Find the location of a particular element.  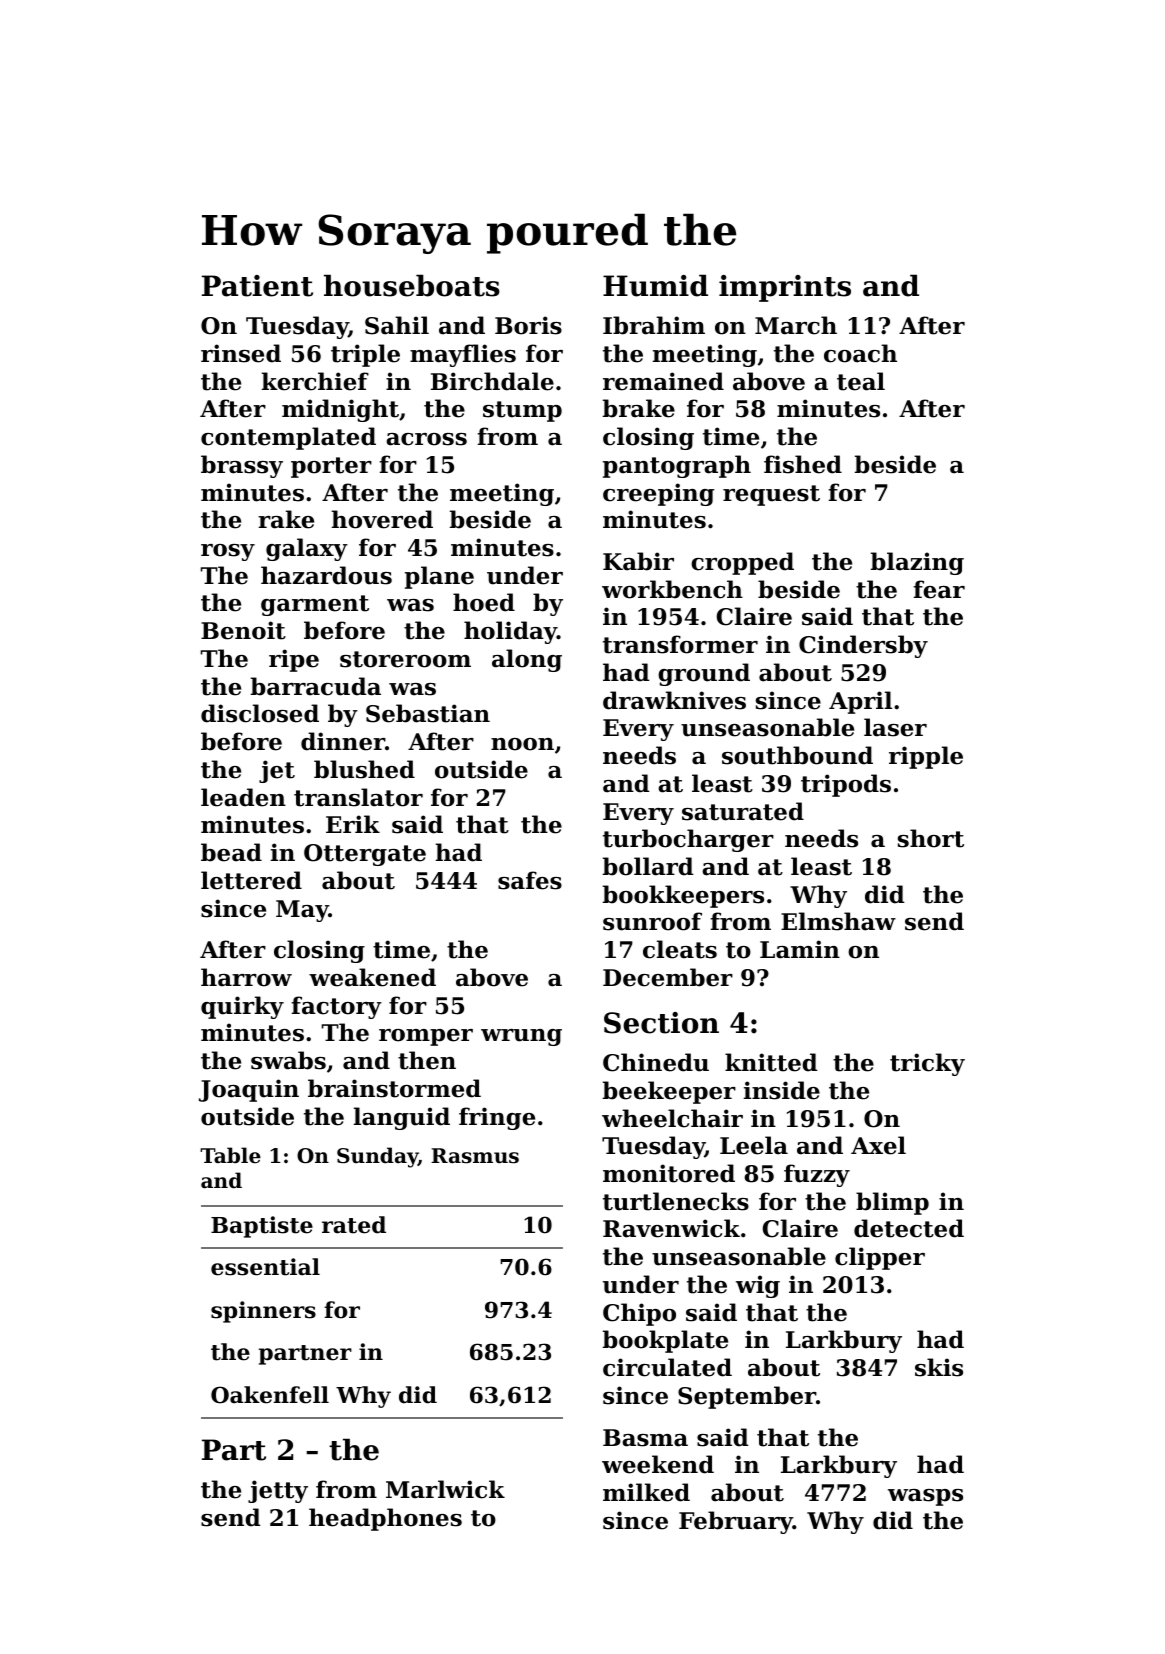

February is located at coordinates (736, 1522).
